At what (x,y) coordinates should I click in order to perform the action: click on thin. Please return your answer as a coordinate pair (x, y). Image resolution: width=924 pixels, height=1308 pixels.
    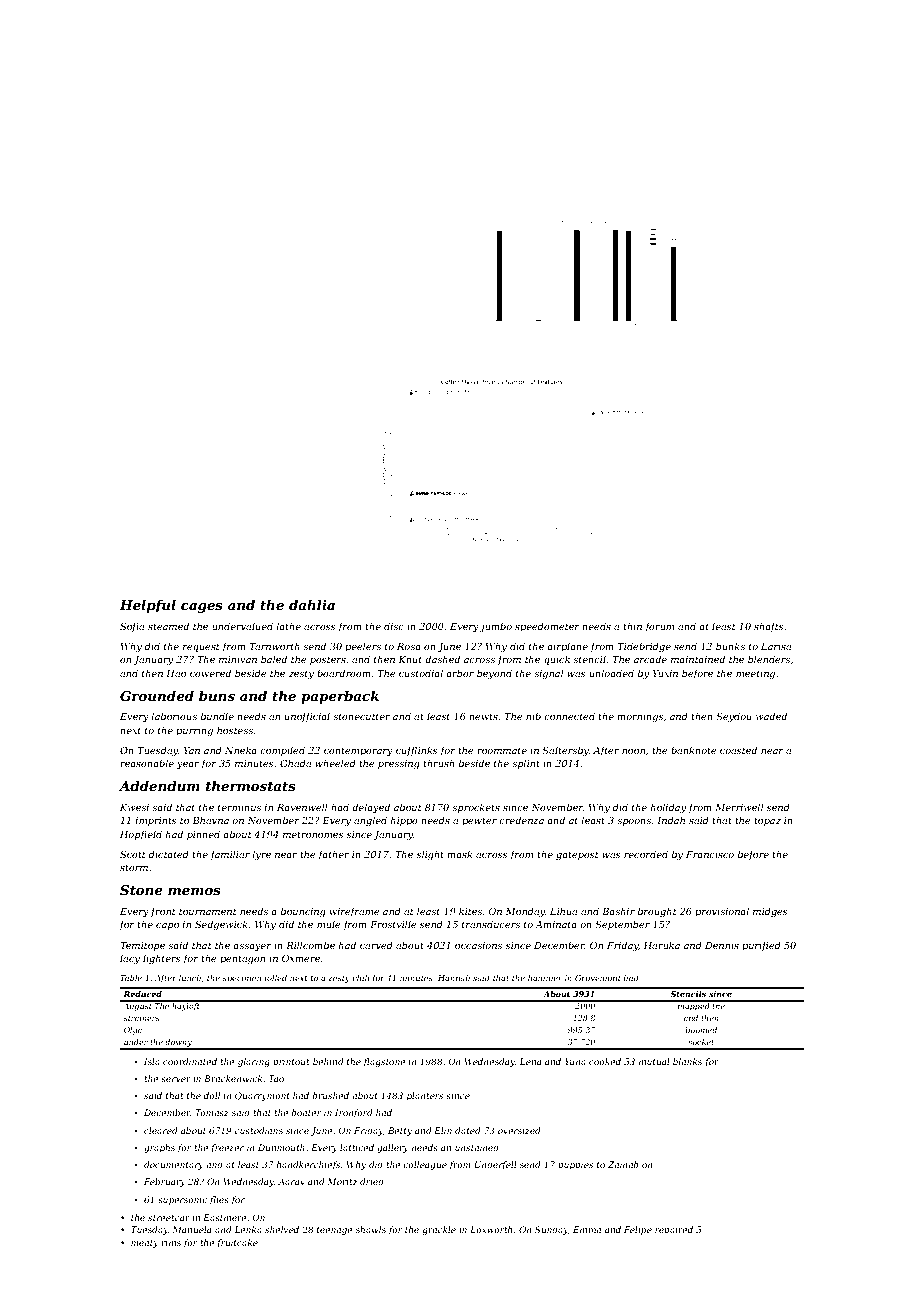
    Looking at the image, I should click on (632, 626).
